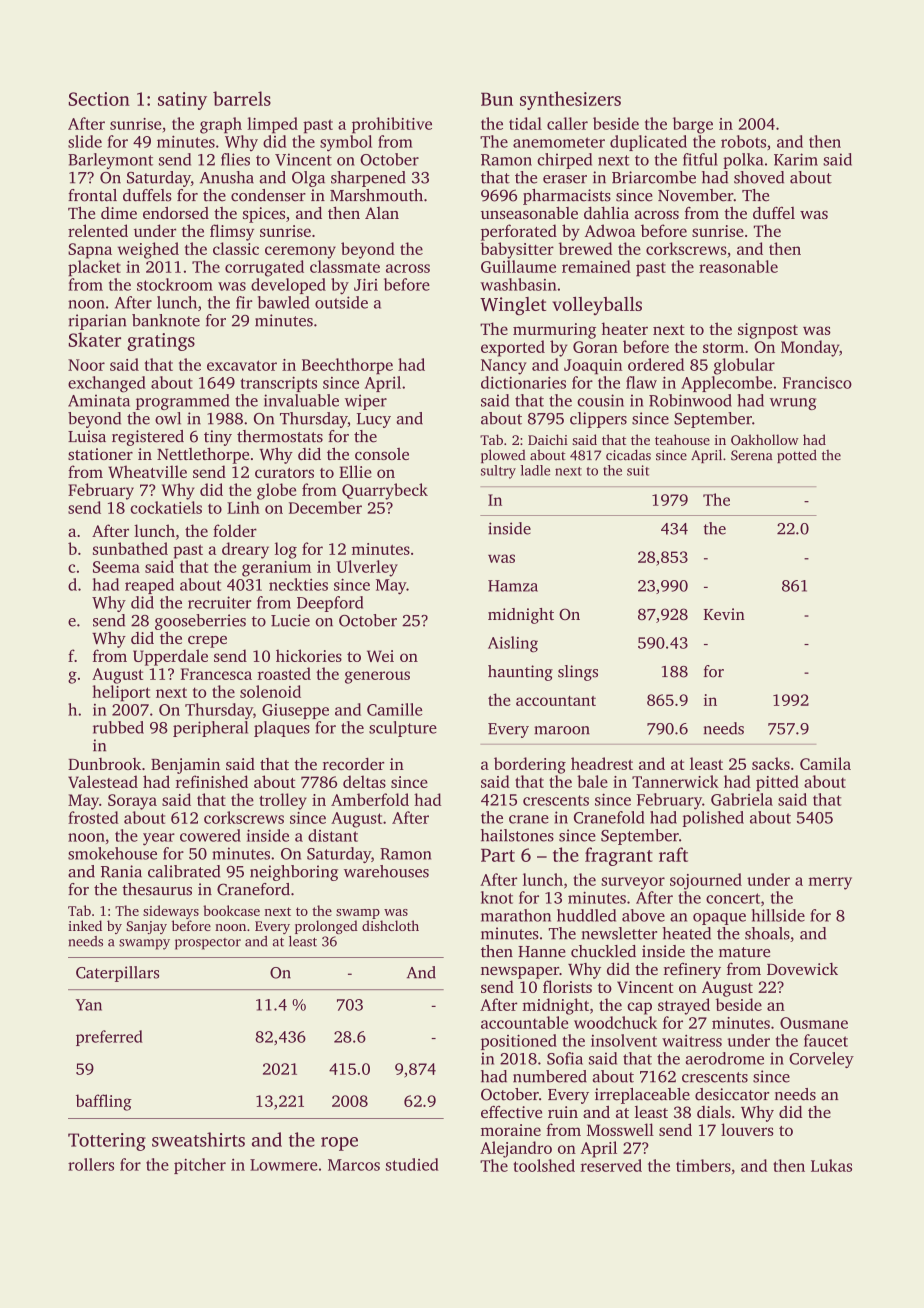 This page has width=924, height=1308. What do you see at coordinates (184, 871) in the page?
I see `calibrated` at bounding box center [184, 871].
